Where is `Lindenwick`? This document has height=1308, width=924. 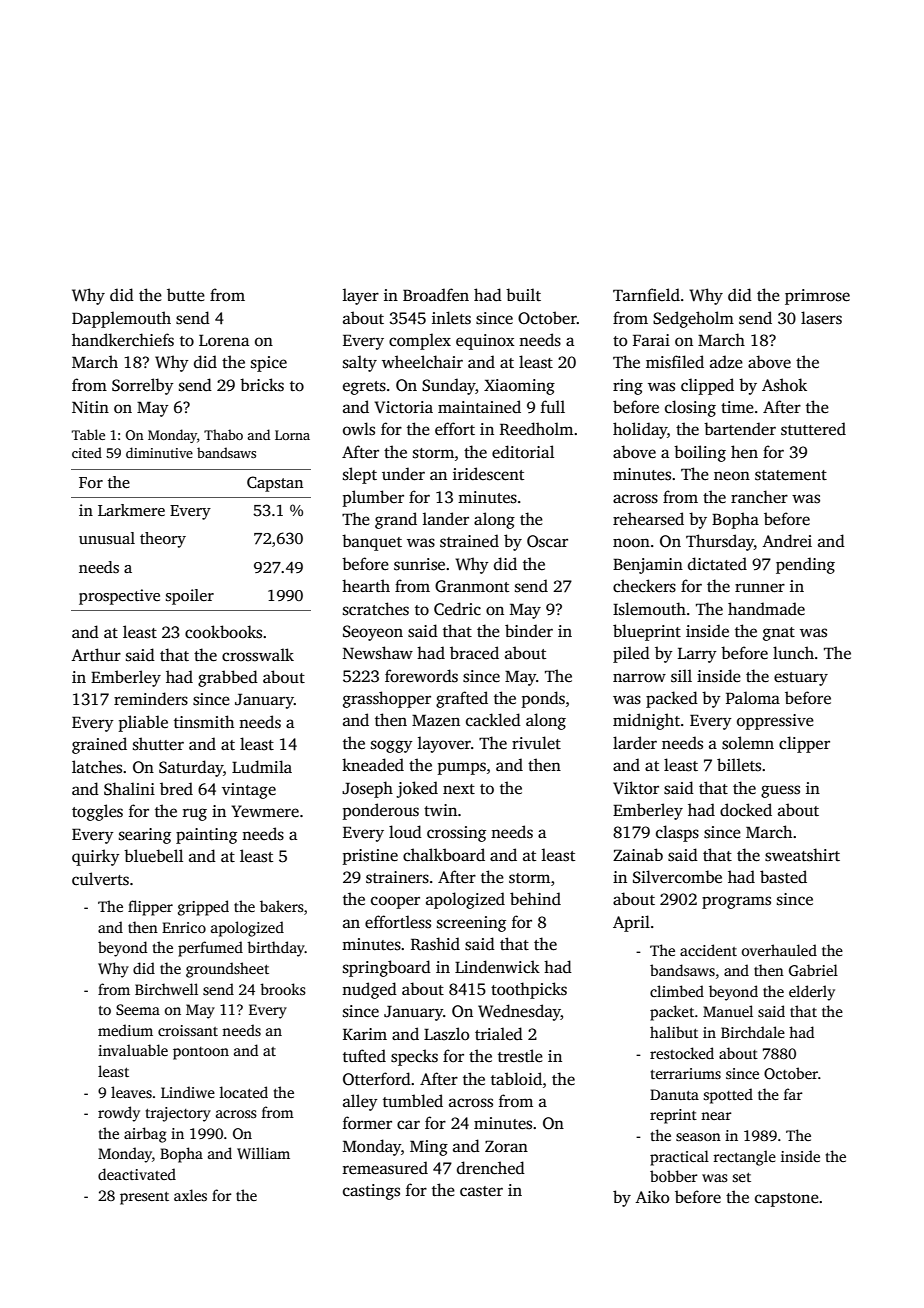
Lindenwick is located at coordinates (497, 967).
